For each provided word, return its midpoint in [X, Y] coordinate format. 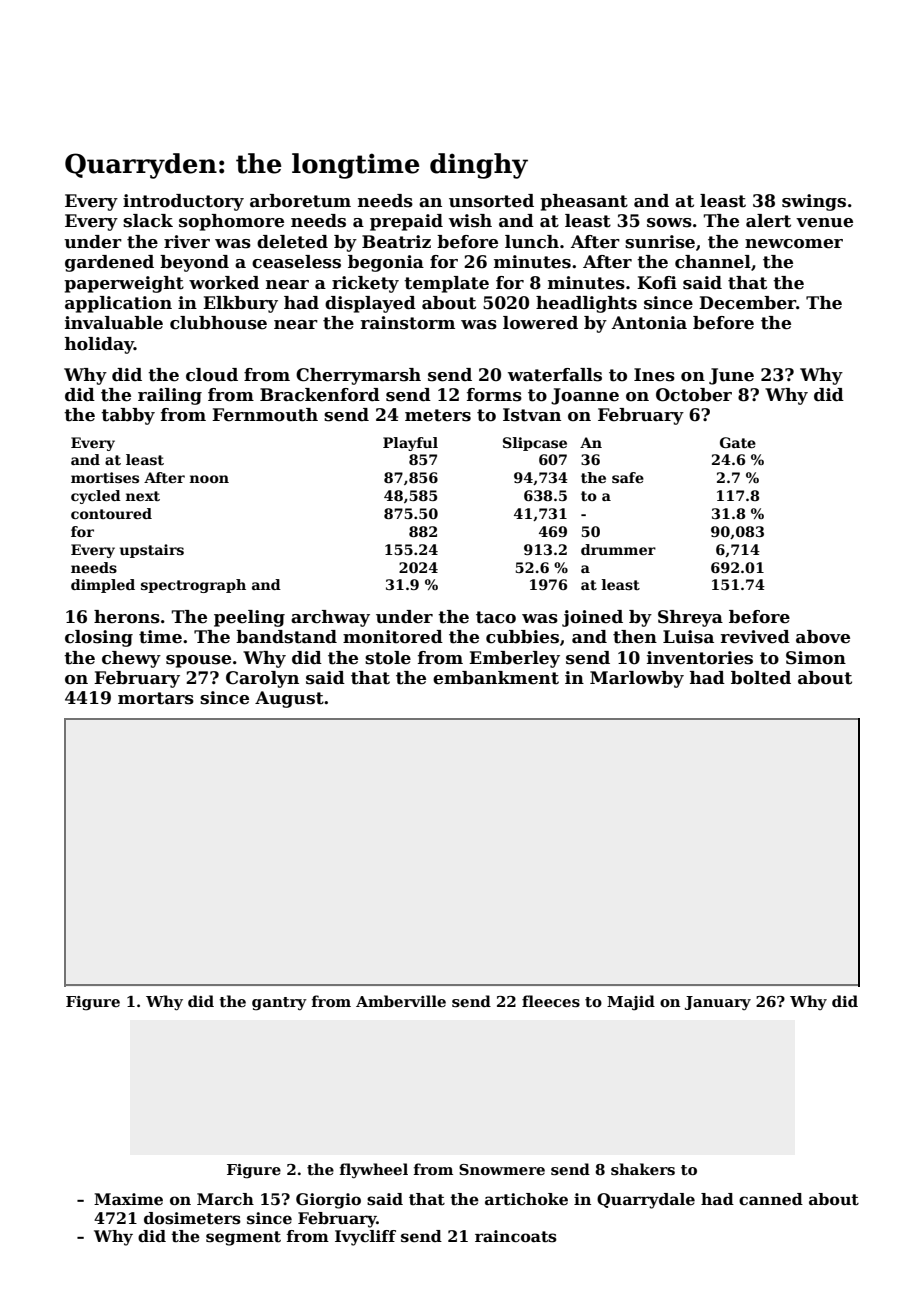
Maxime [128, 1199]
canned [771, 1199]
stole [388, 658]
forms [494, 395]
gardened [109, 263]
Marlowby [637, 679]
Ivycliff [365, 1238]
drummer [618, 549]
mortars [156, 698]
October [694, 395]
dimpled [103, 586]
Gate [738, 442]
